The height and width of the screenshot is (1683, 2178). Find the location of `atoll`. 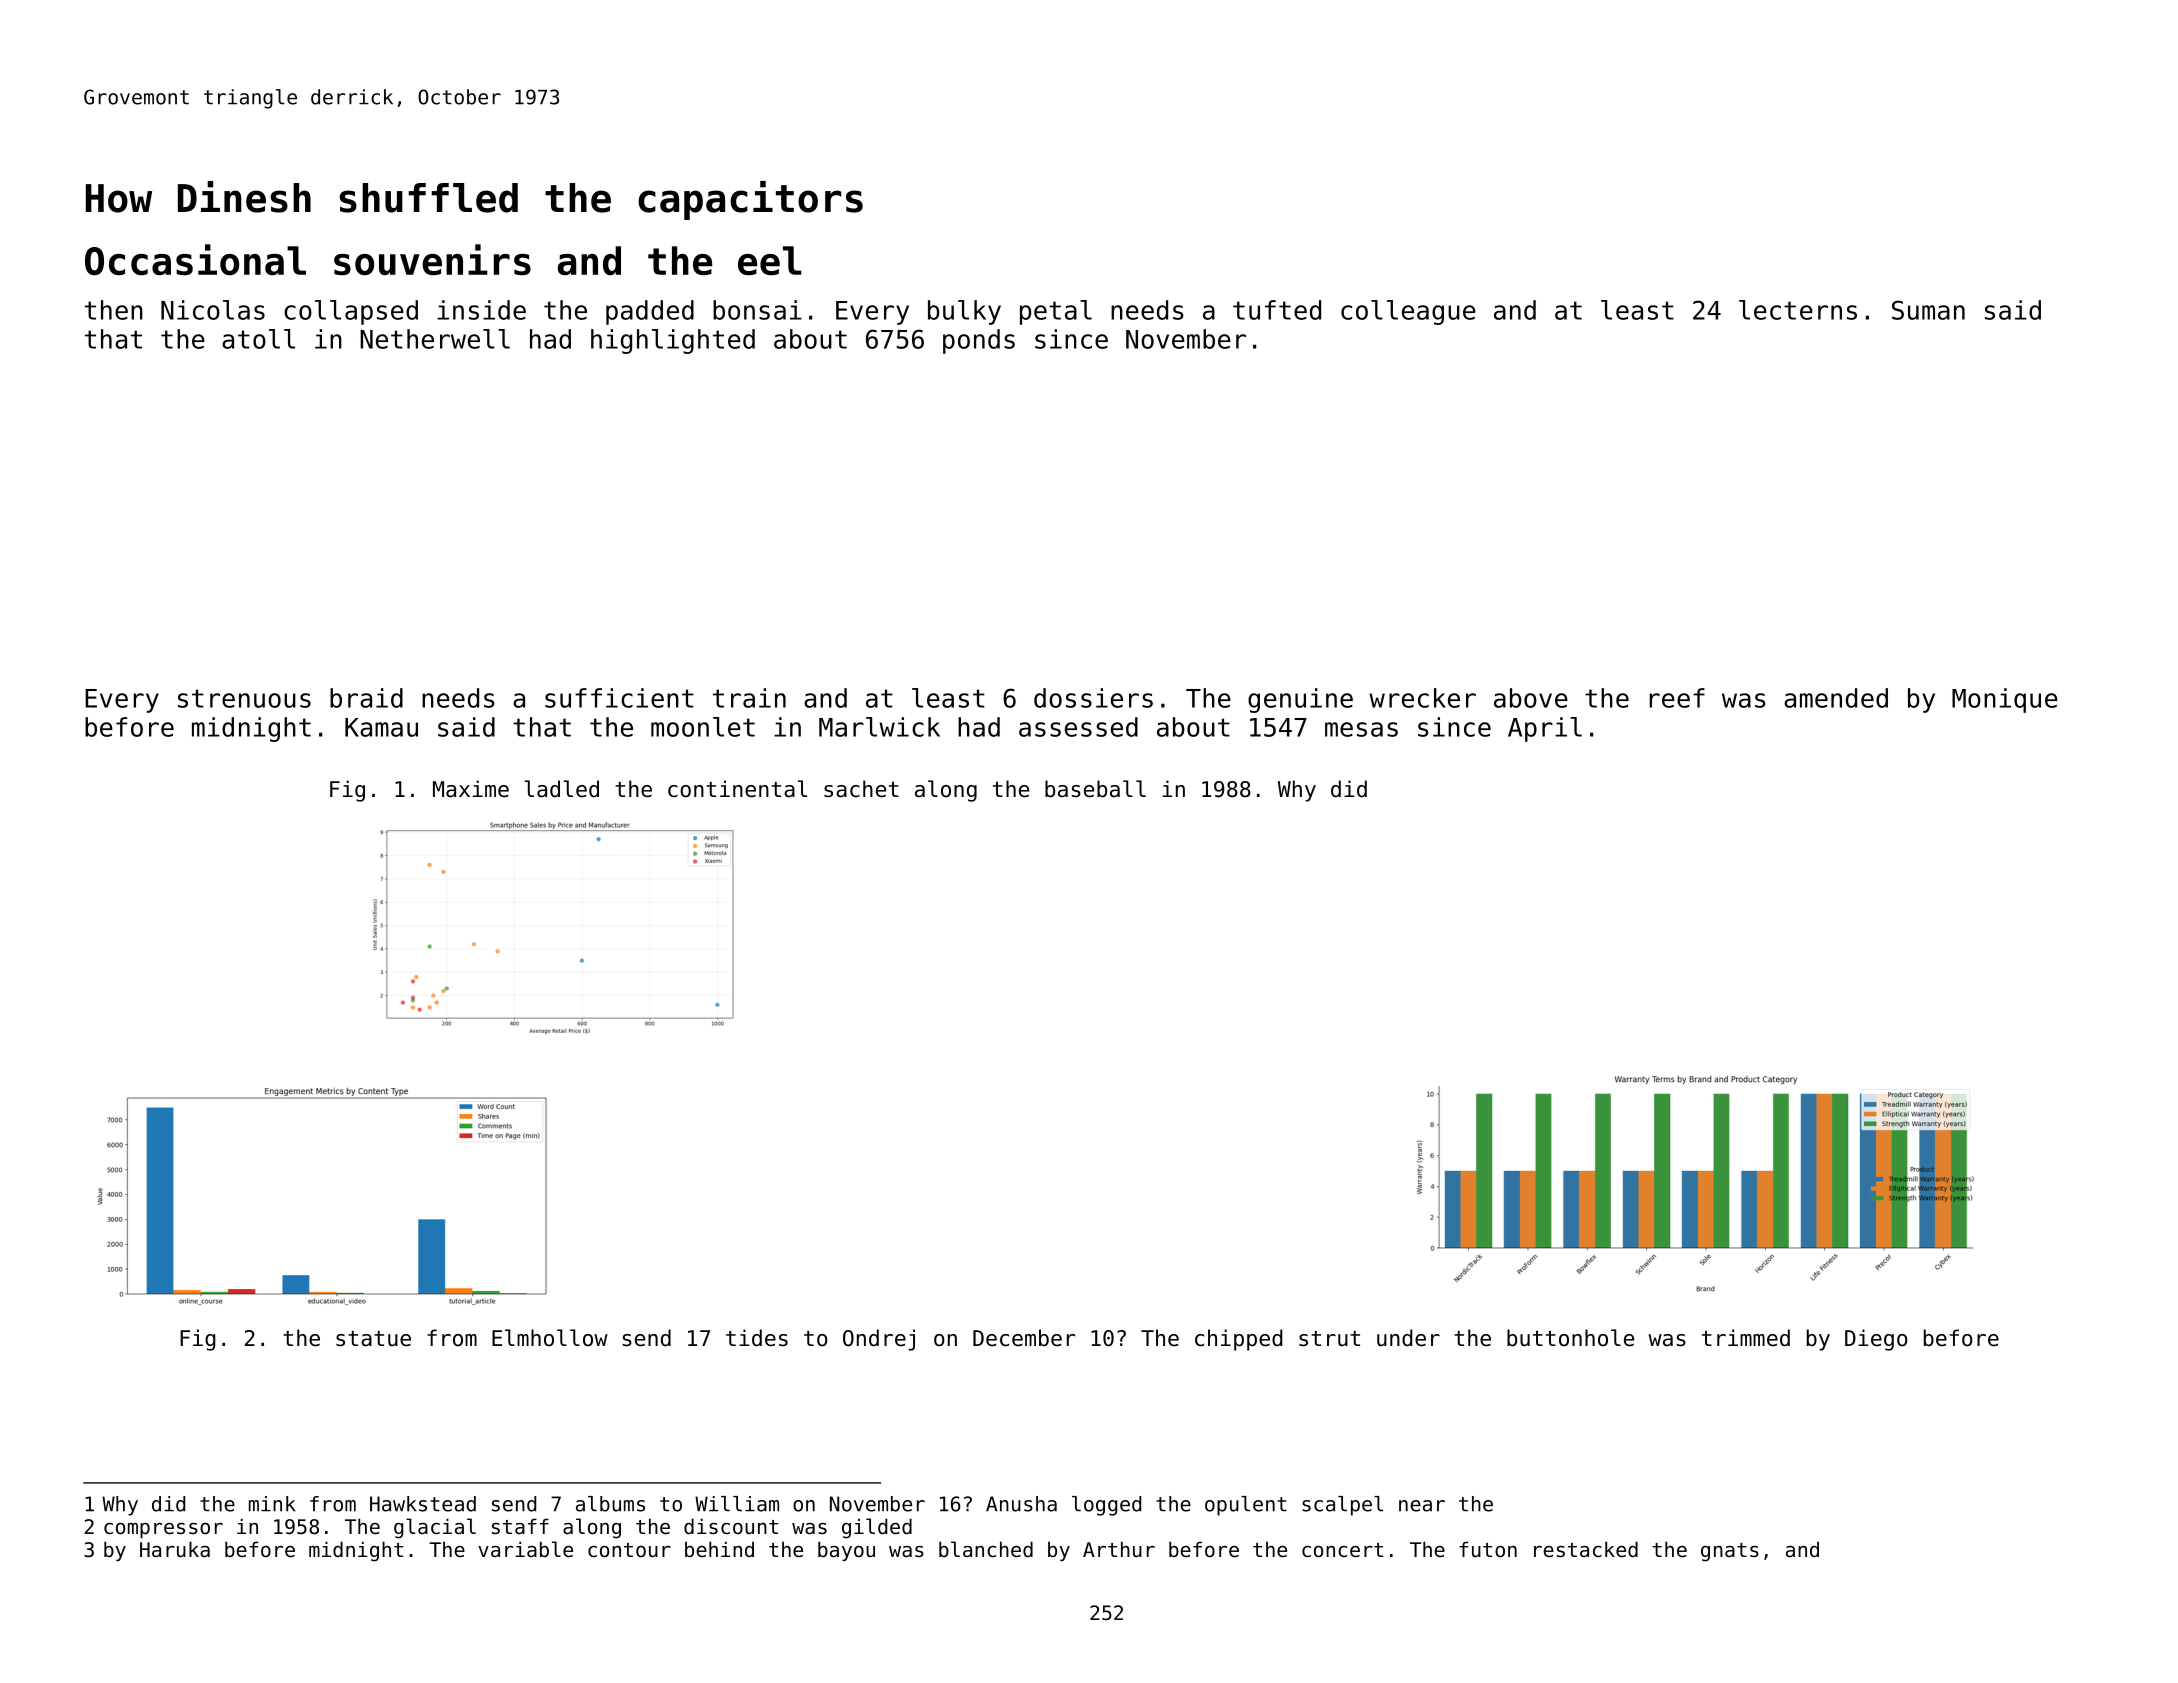

atoll is located at coordinates (258, 339).
